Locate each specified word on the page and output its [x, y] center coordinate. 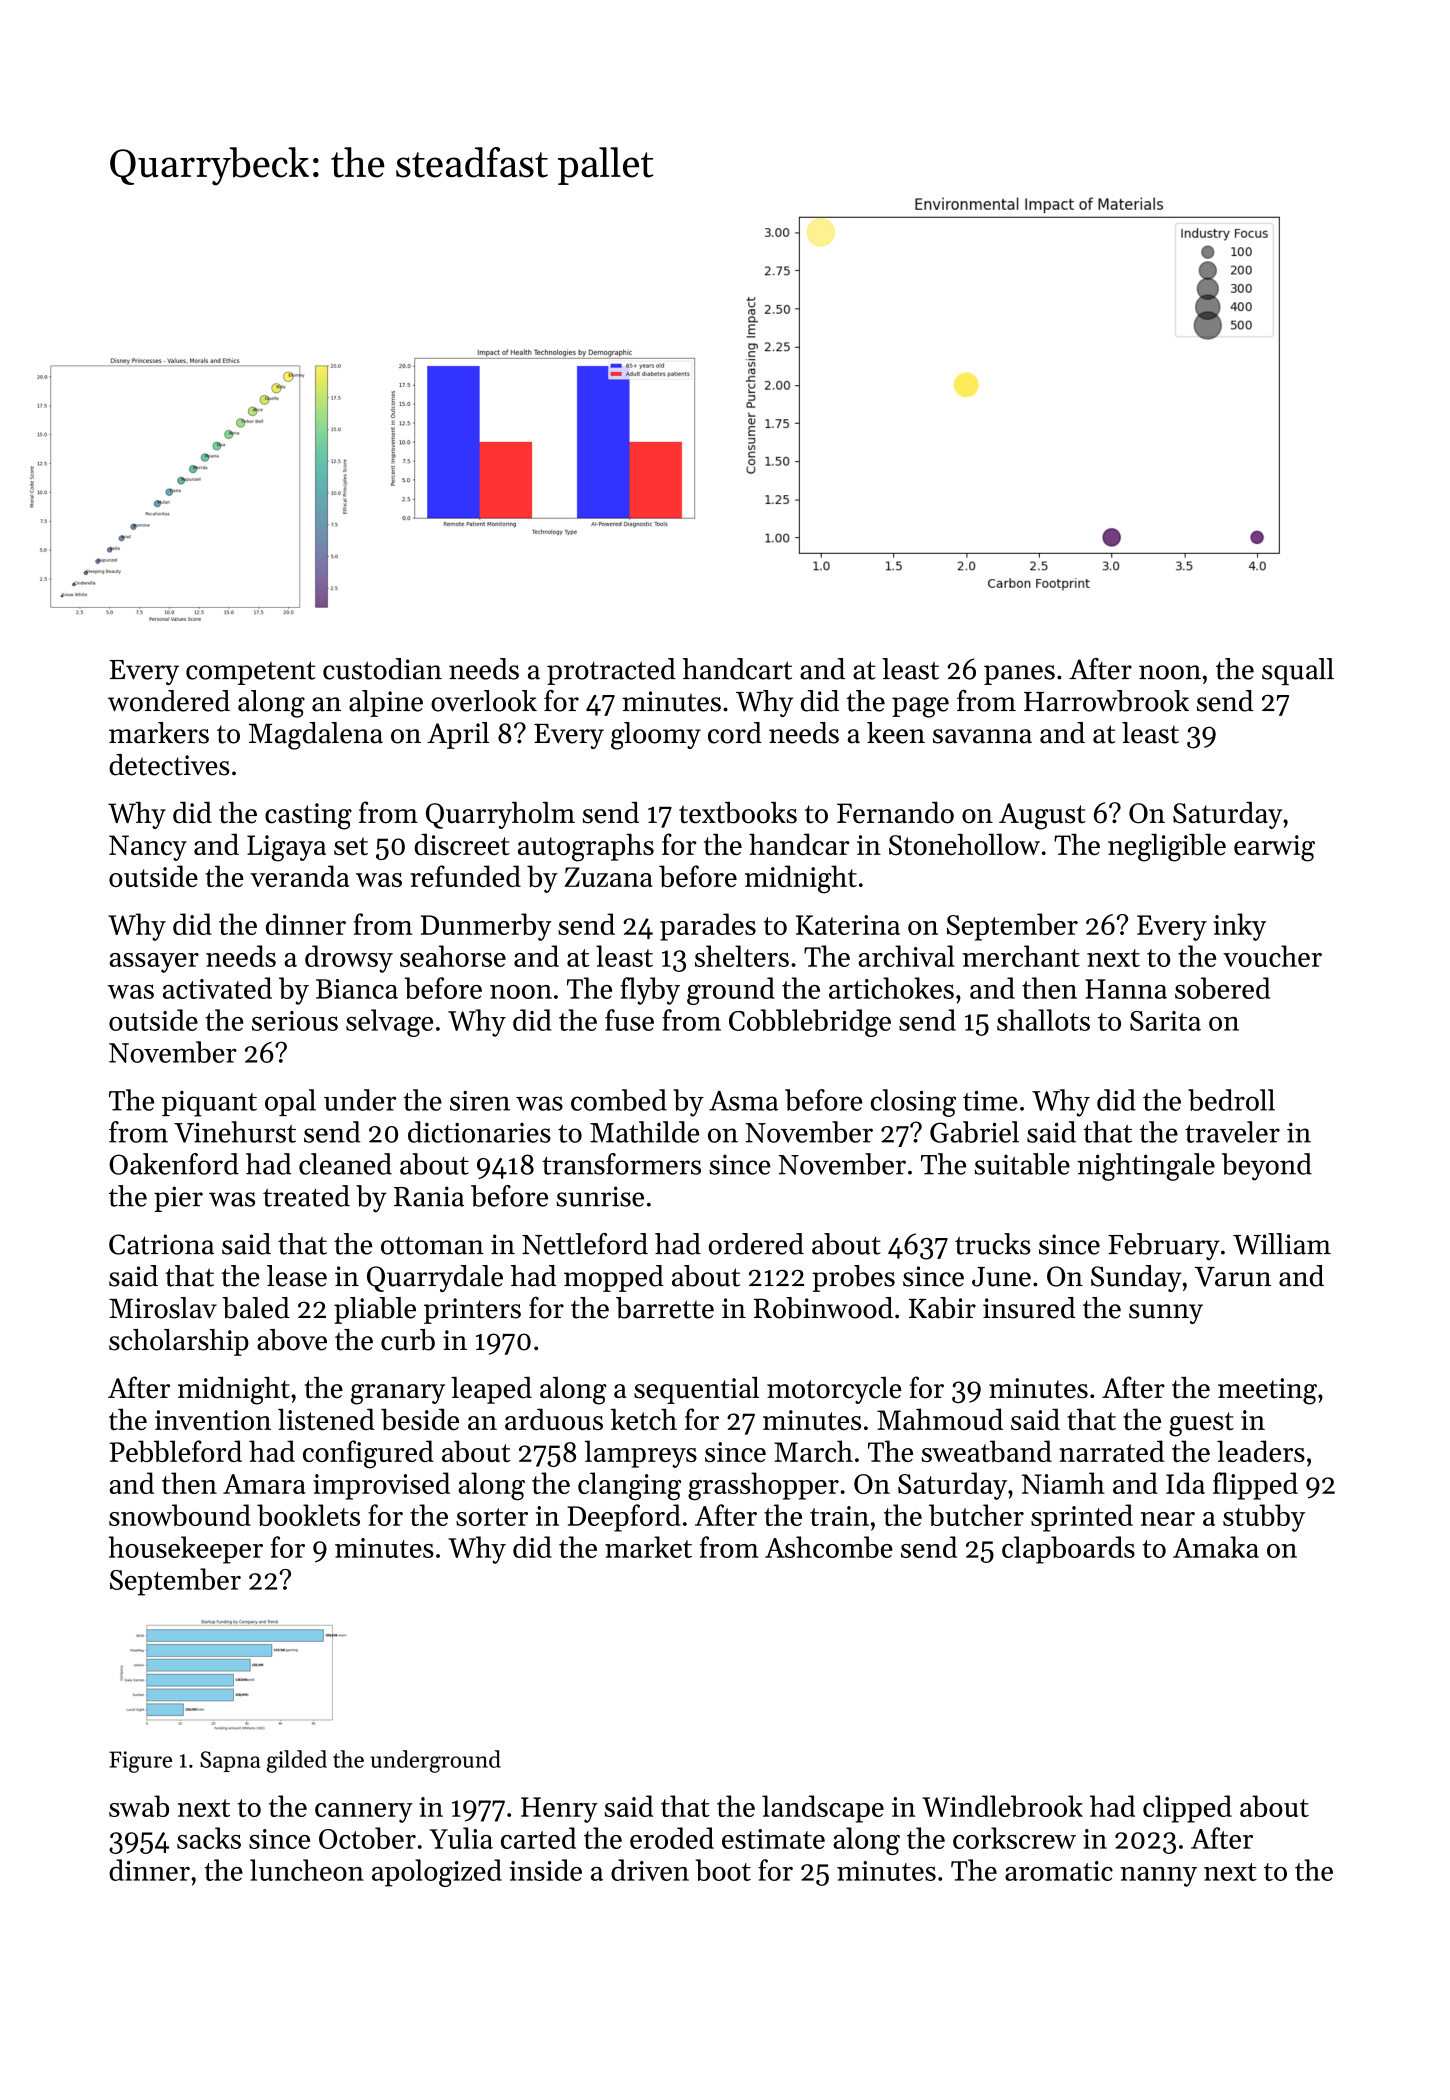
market [648, 1547]
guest [1201, 1424]
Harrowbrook [1106, 701]
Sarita [1165, 1021]
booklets [308, 1515]
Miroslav [163, 1308]
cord [735, 733]
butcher [976, 1515]
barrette [665, 1308]
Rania [429, 1196]
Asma [743, 1101]
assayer [154, 963]
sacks [209, 1838]
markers [159, 733]
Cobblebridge [810, 1023]
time [990, 1100]
